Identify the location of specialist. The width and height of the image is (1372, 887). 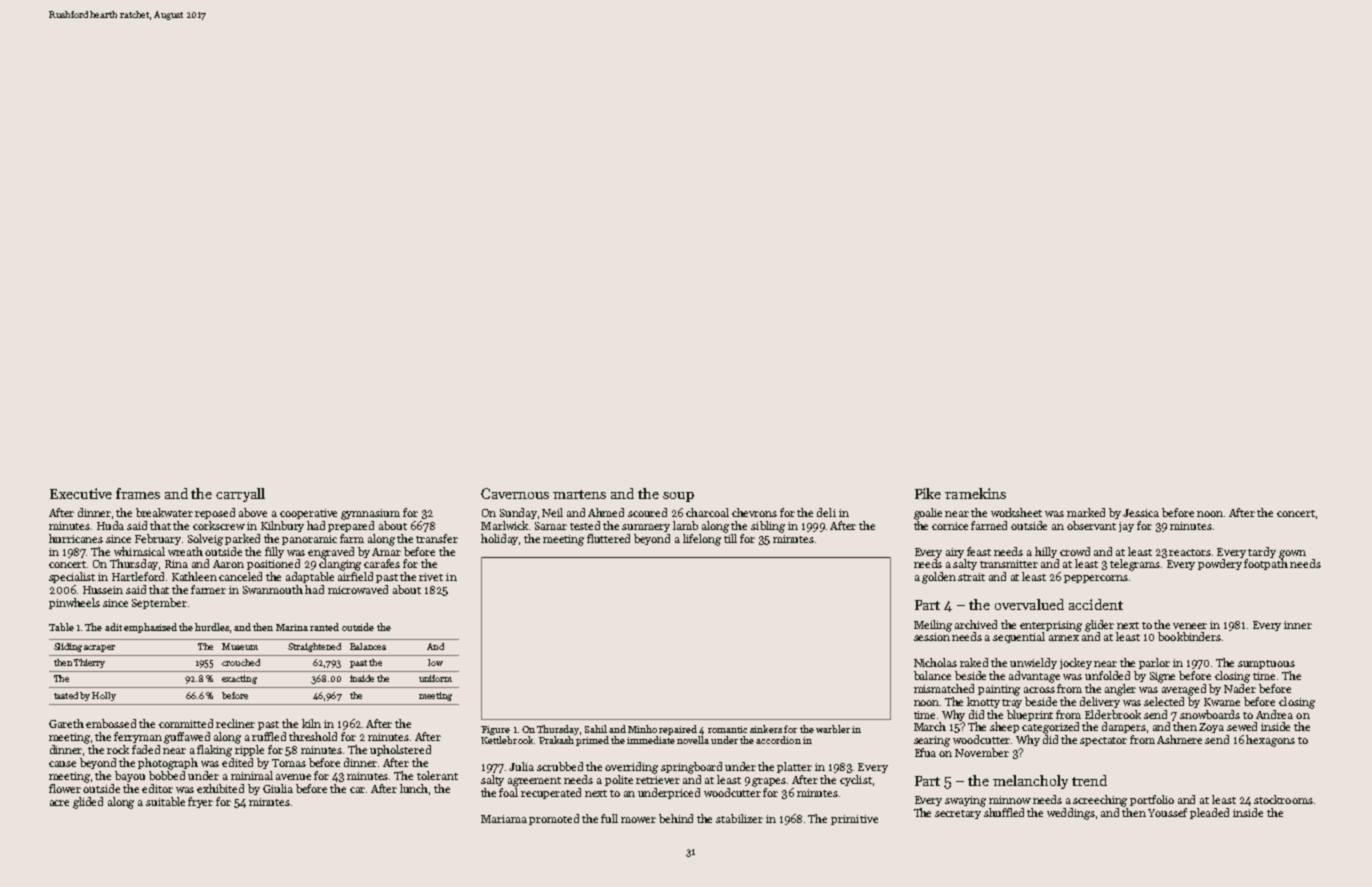
(72, 577).
